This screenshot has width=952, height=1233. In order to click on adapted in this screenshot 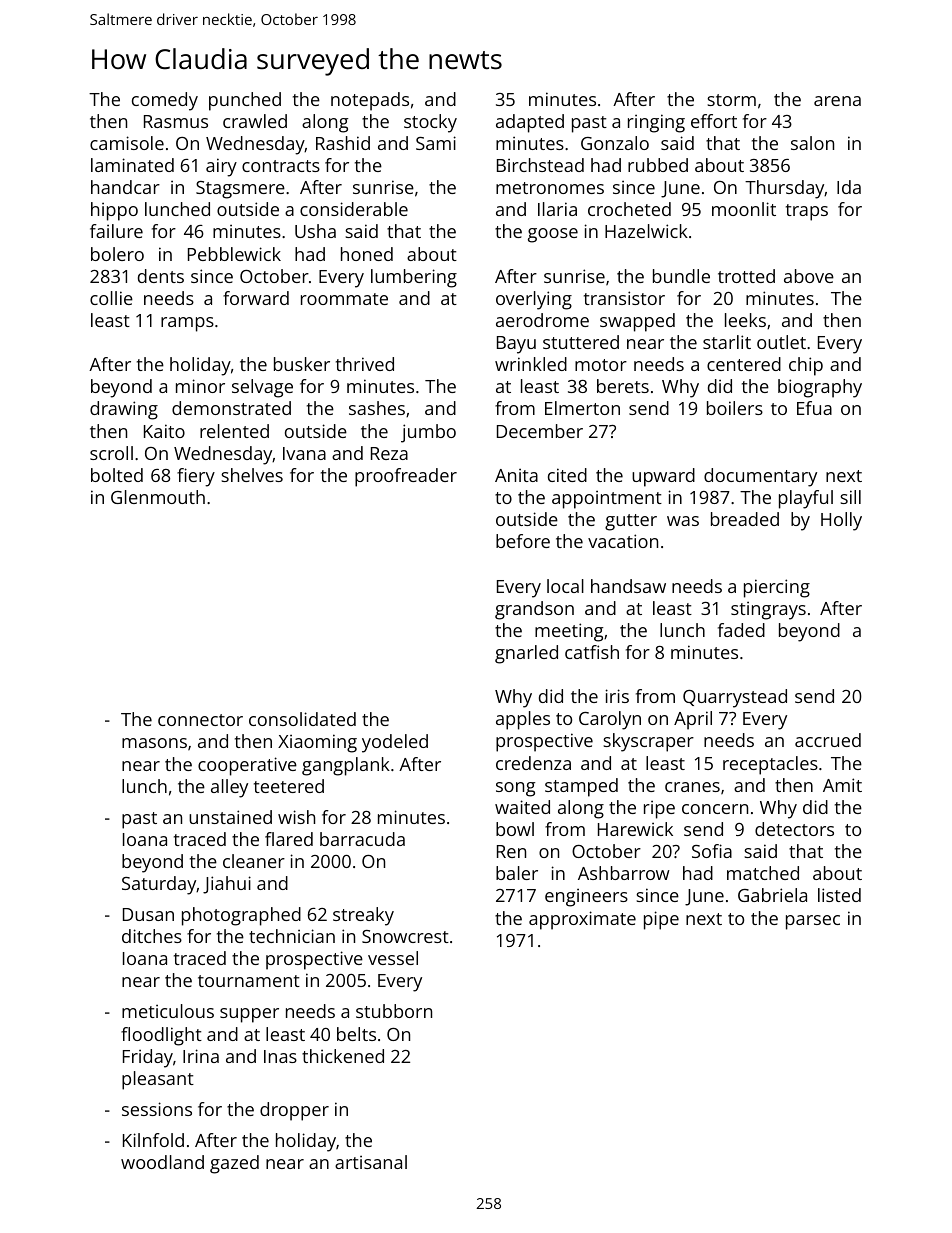, I will do `click(530, 123)`.
